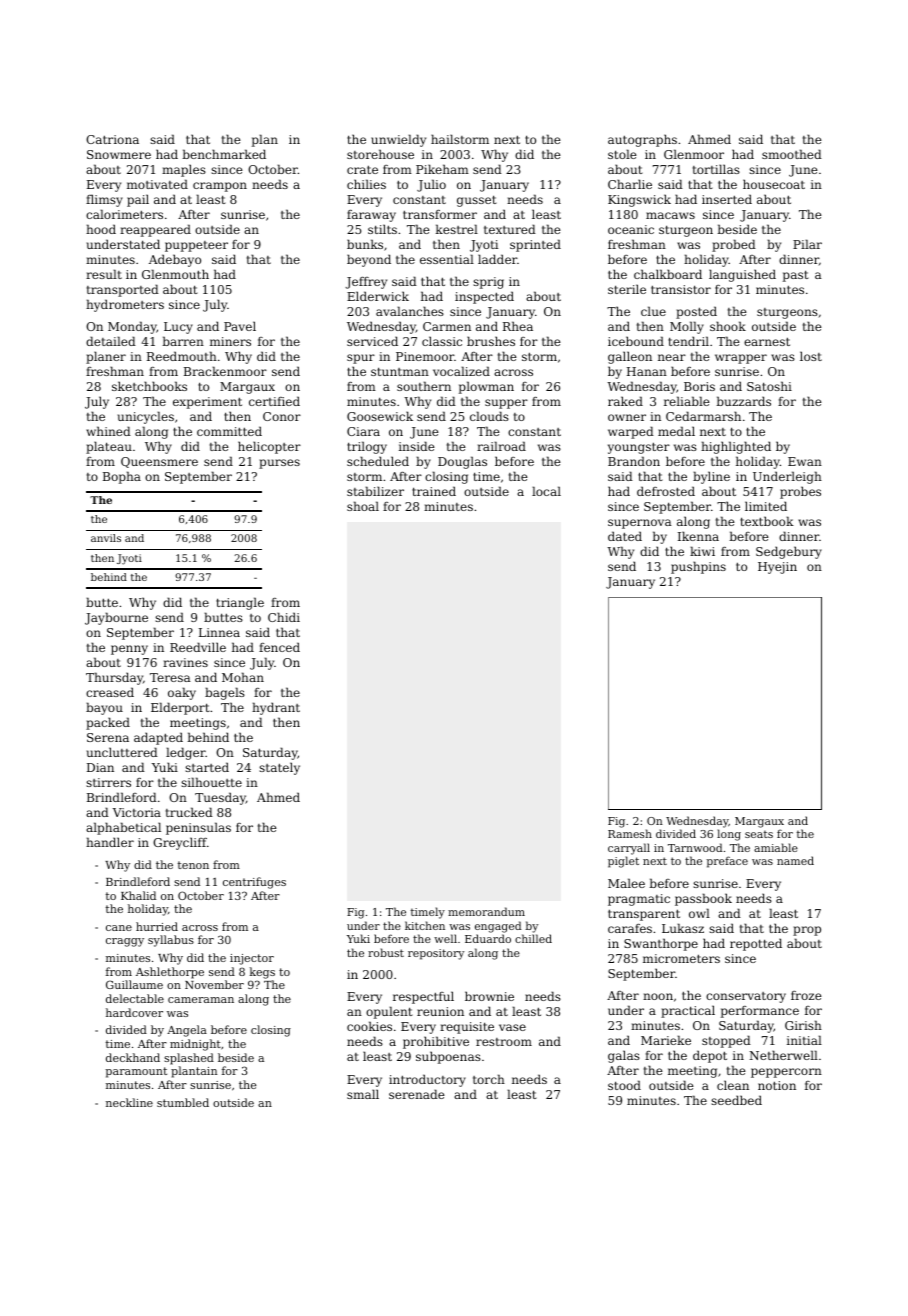  What do you see at coordinates (623, 862) in the screenshot?
I see `piglet` at bounding box center [623, 862].
